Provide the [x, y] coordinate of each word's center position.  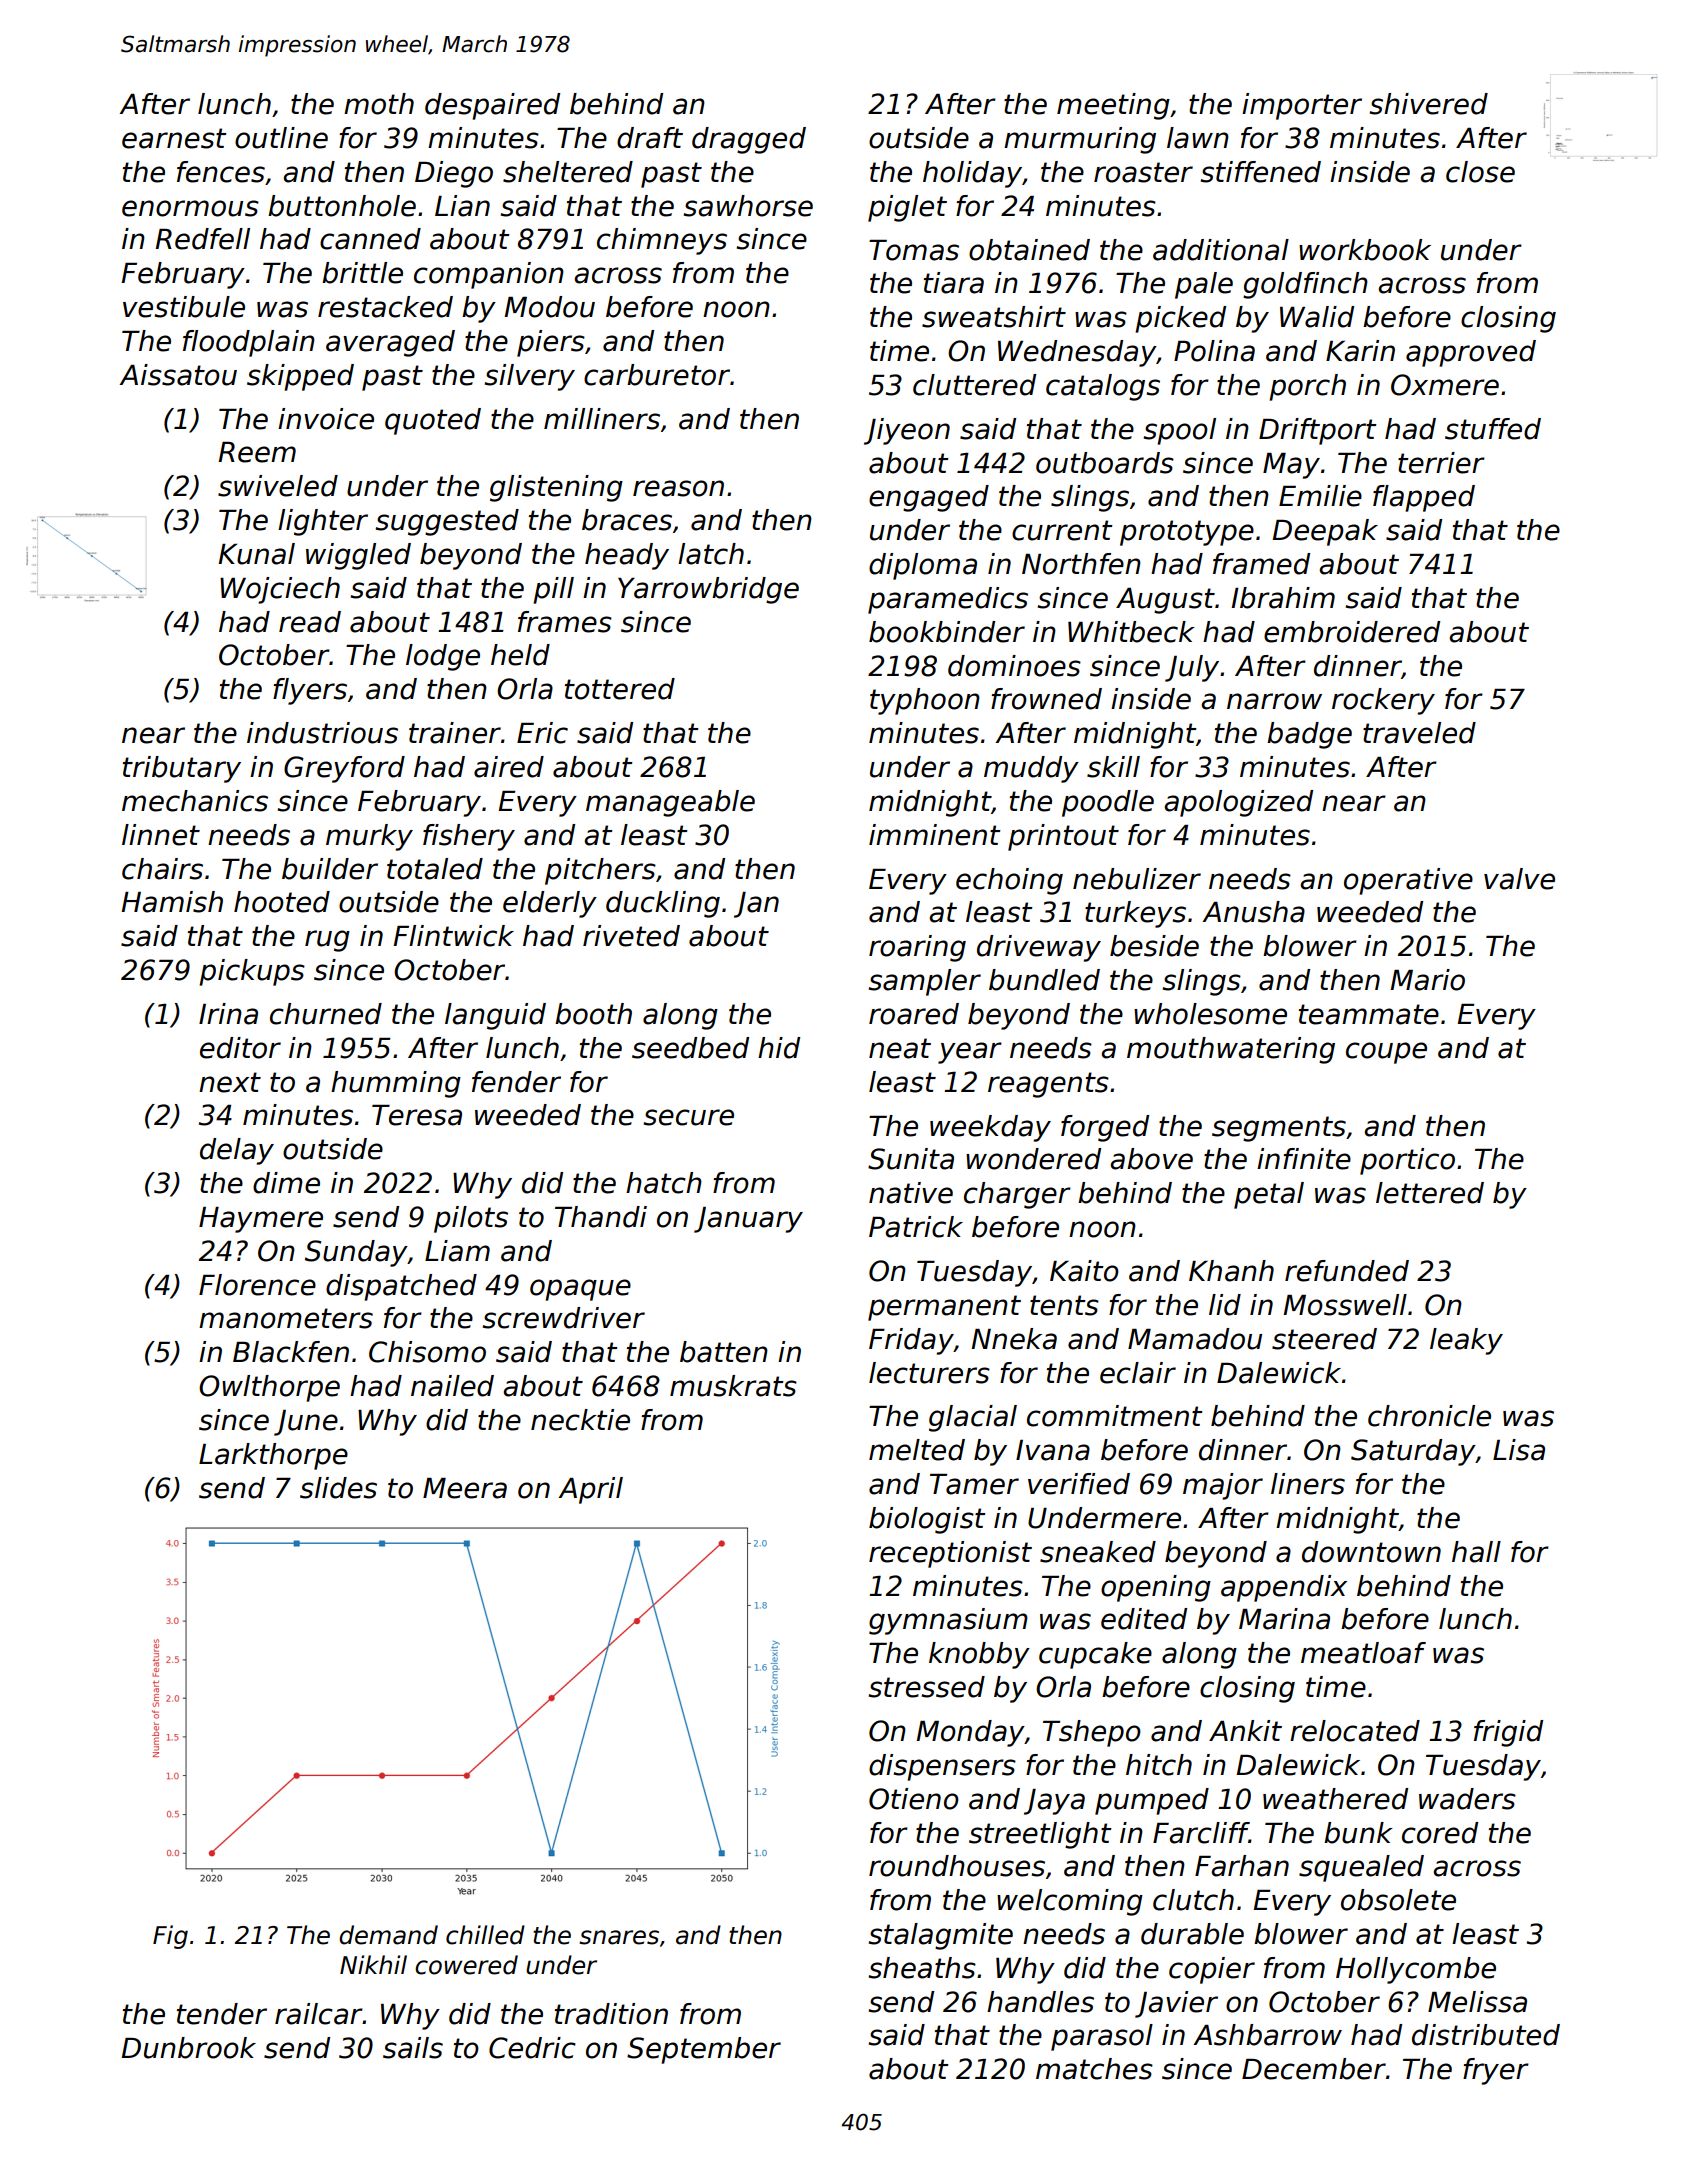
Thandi [601, 1217]
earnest [174, 138]
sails [413, 2048]
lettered [1430, 1193]
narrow [1274, 701]
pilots [471, 1219]
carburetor [657, 375]
